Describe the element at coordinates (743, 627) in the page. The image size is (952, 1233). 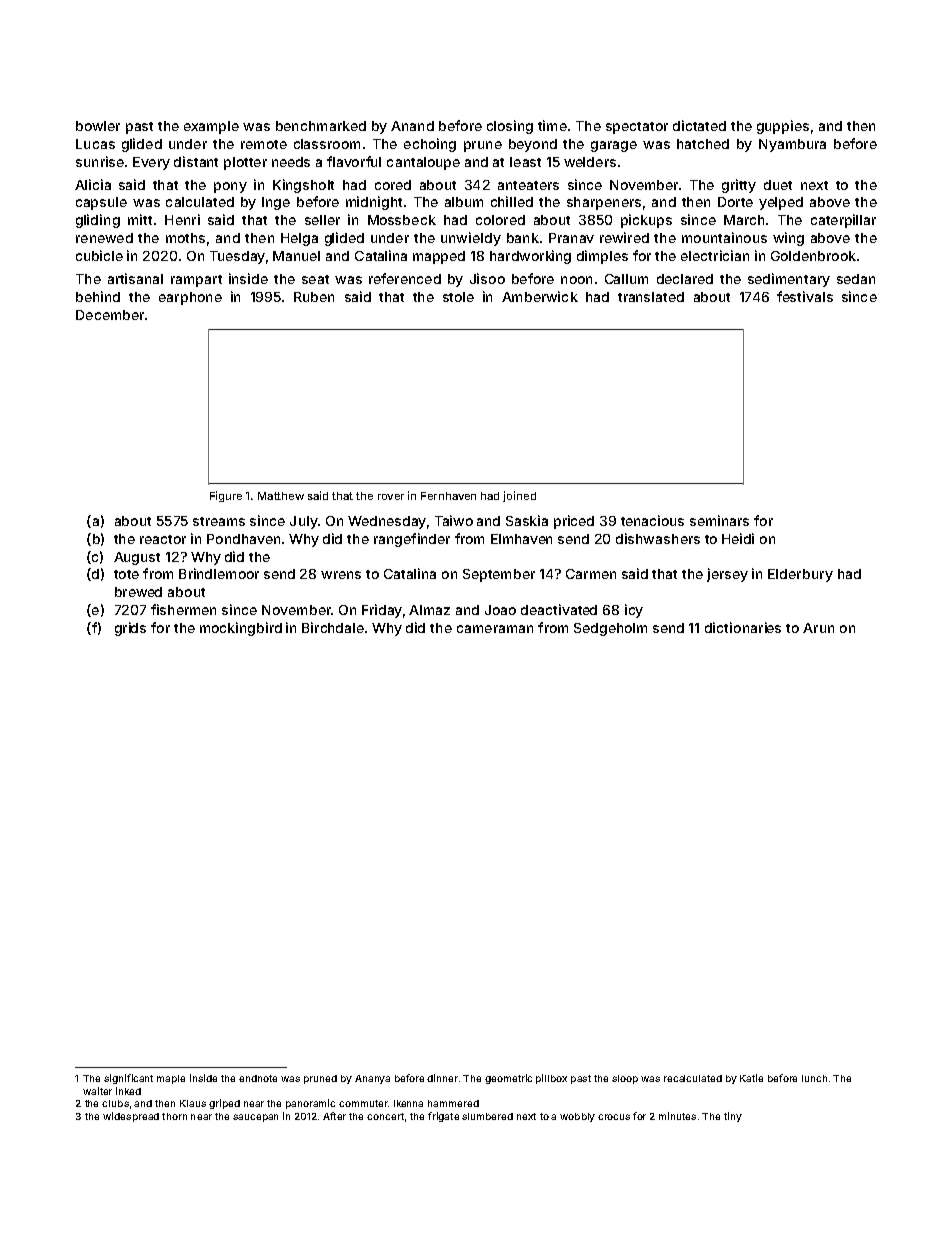
I see `dictionaries` at that location.
